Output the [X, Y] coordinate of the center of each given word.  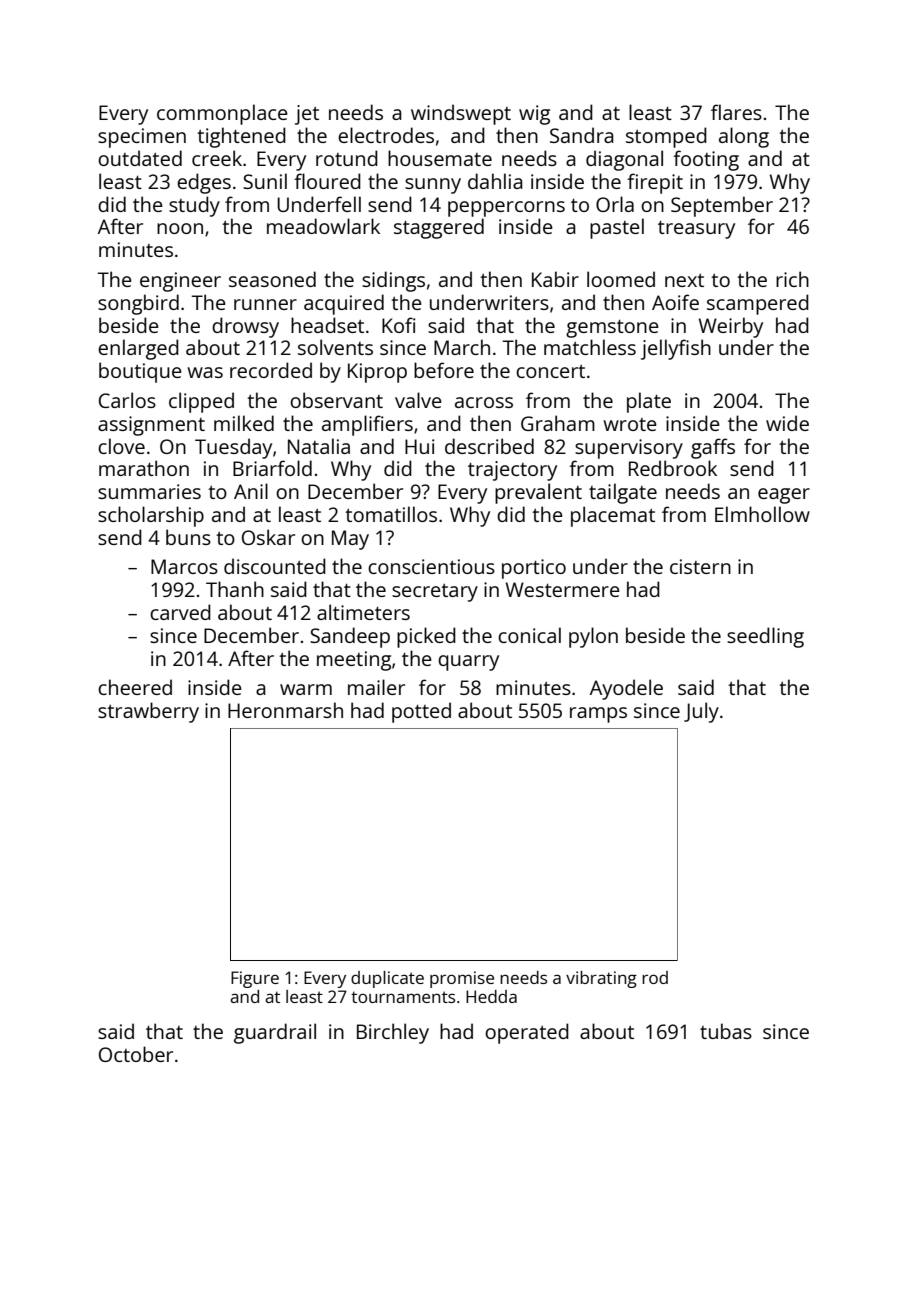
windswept [461, 114]
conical [529, 635]
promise [462, 979]
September [722, 206]
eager [784, 496]
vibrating [601, 979]
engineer [180, 282]
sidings [393, 281]
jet [307, 115]
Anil [251, 491]
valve [418, 400]
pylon [593, 637]
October [136, 1054]
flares [736, 112]
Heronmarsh [285, 710]
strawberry [148, 712]
